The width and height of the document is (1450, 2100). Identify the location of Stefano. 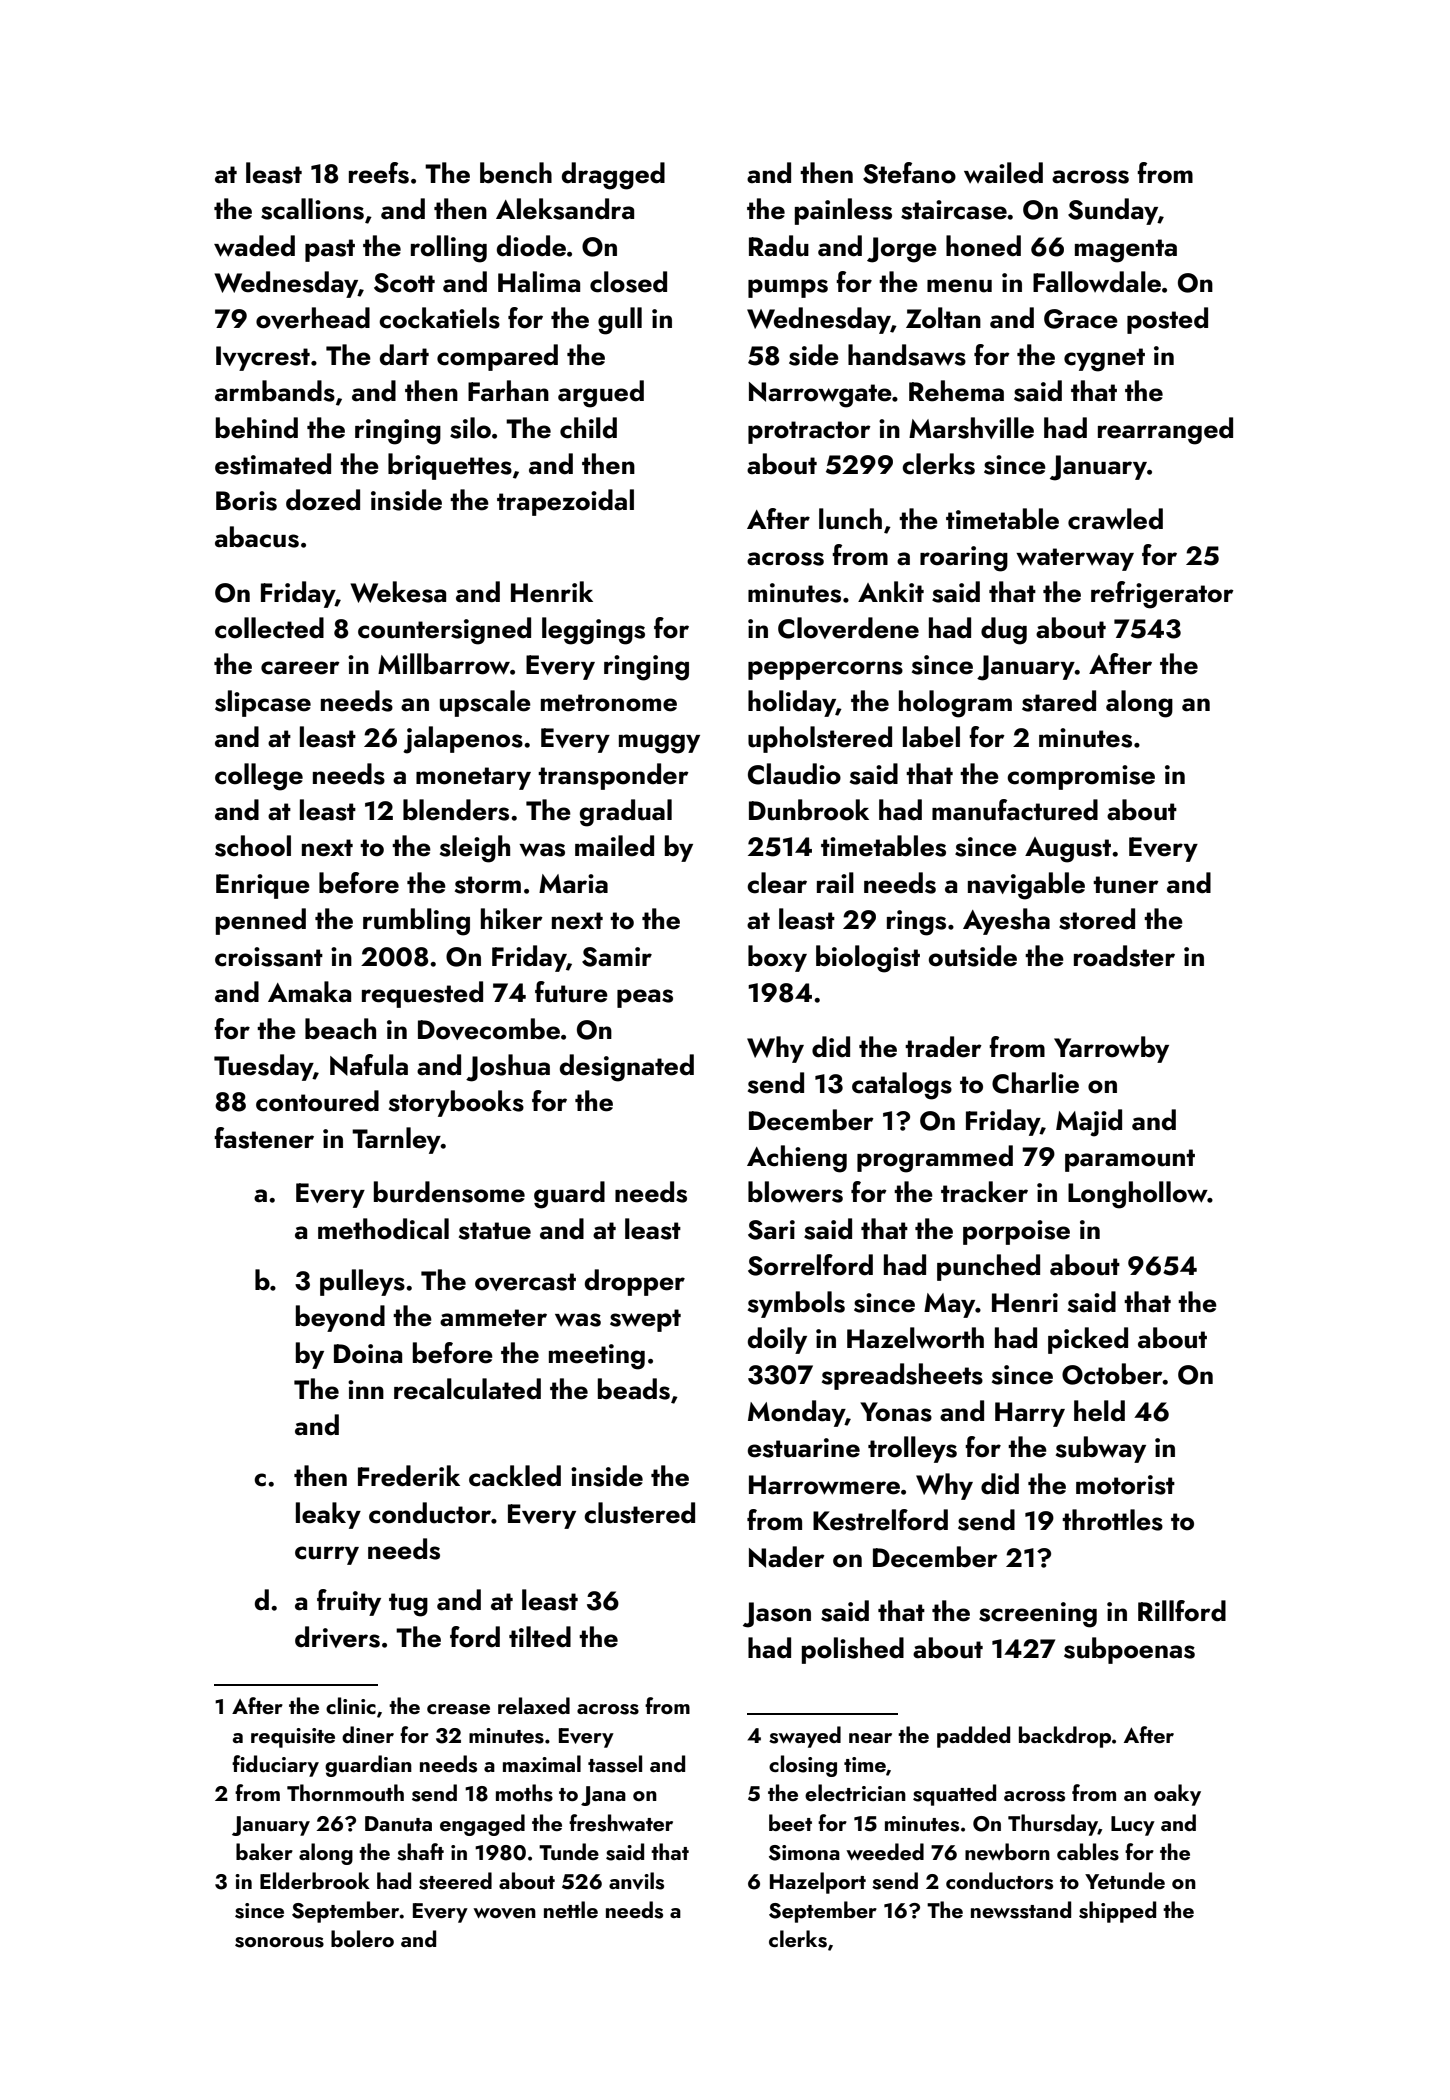
(909, 173).
